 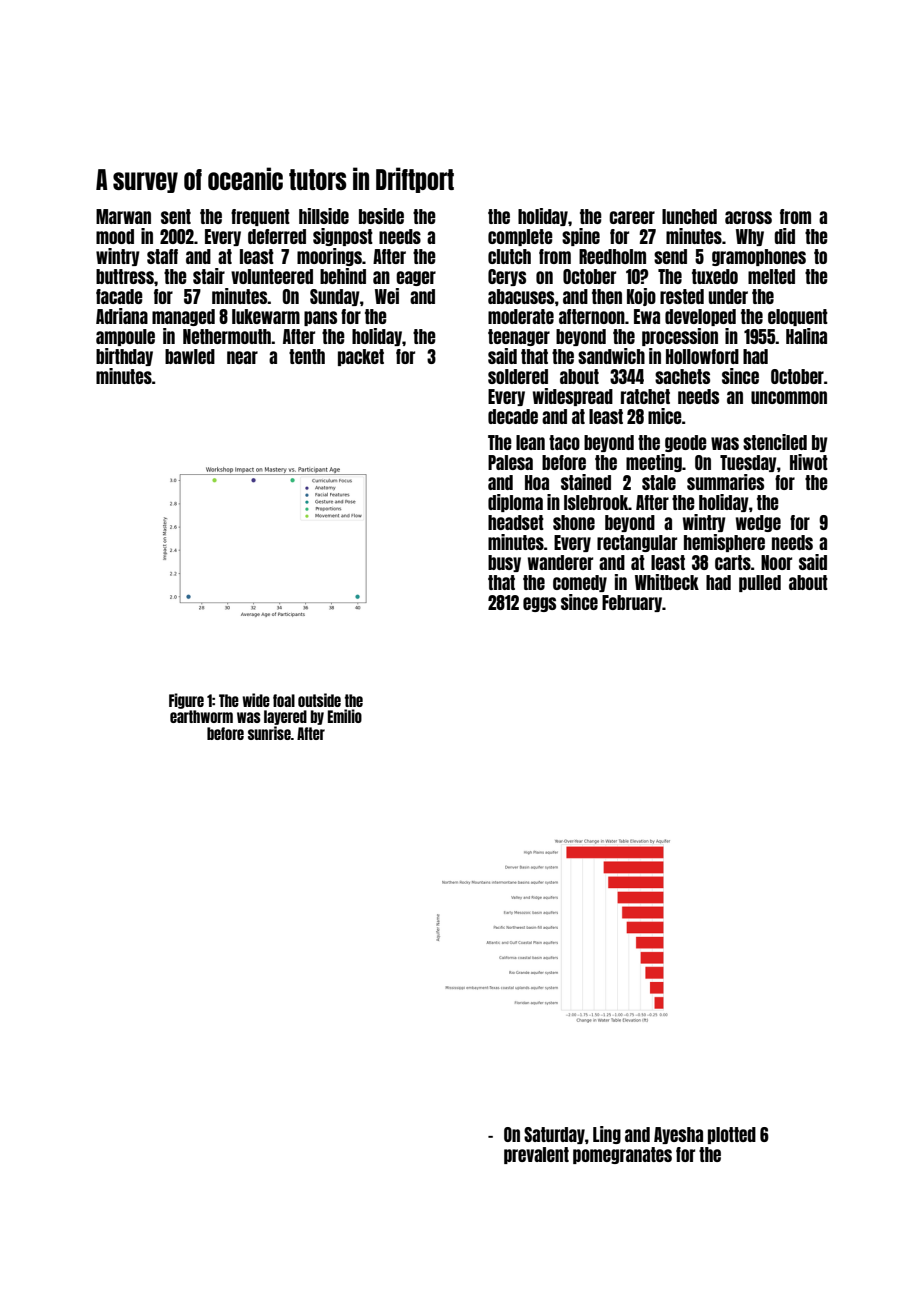 What do you see at coordinates (504, 563) in the page?
I see `busy` at bounding box center [504, 563].
